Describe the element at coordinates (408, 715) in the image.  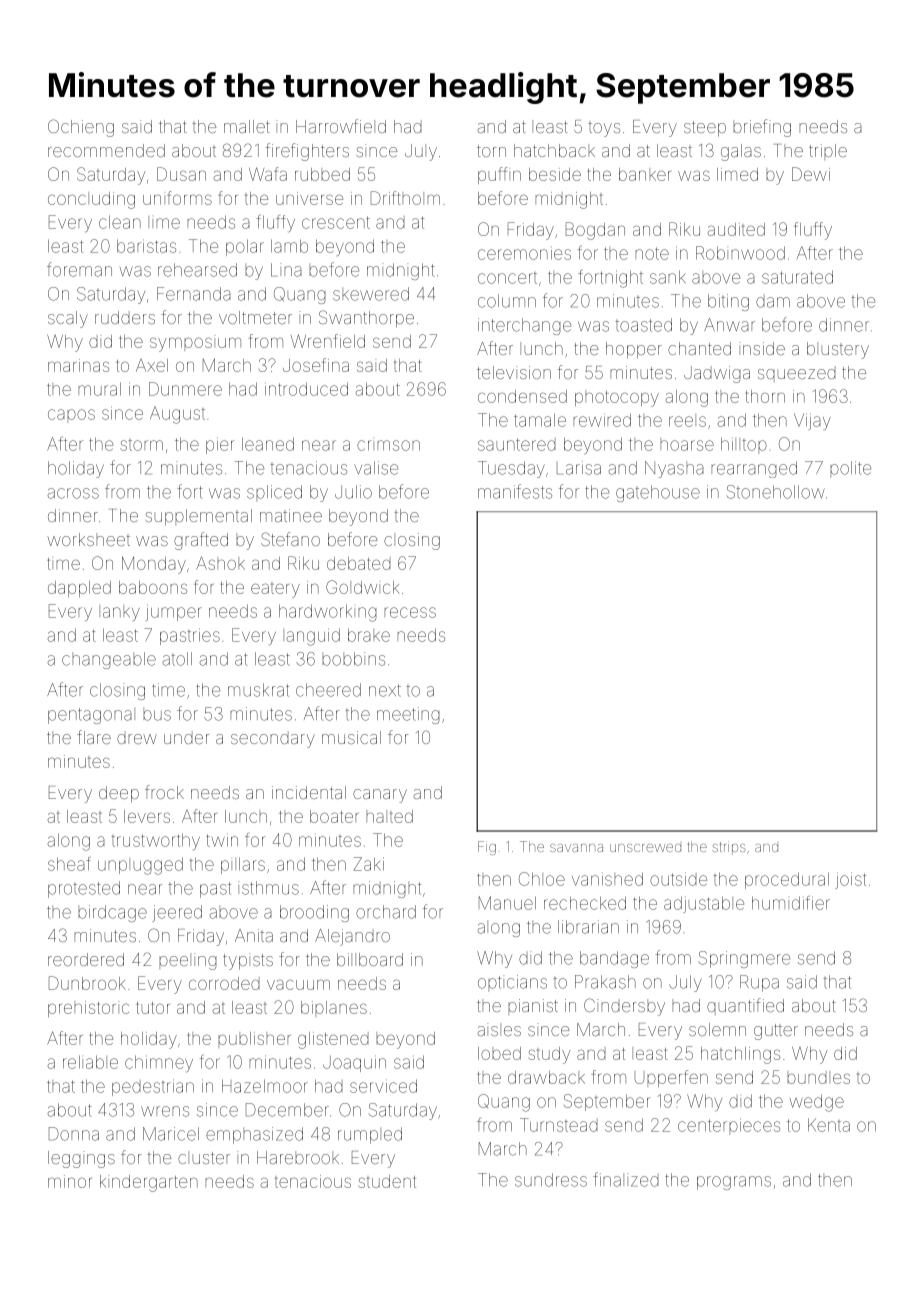
I see `meeting` at that location.
